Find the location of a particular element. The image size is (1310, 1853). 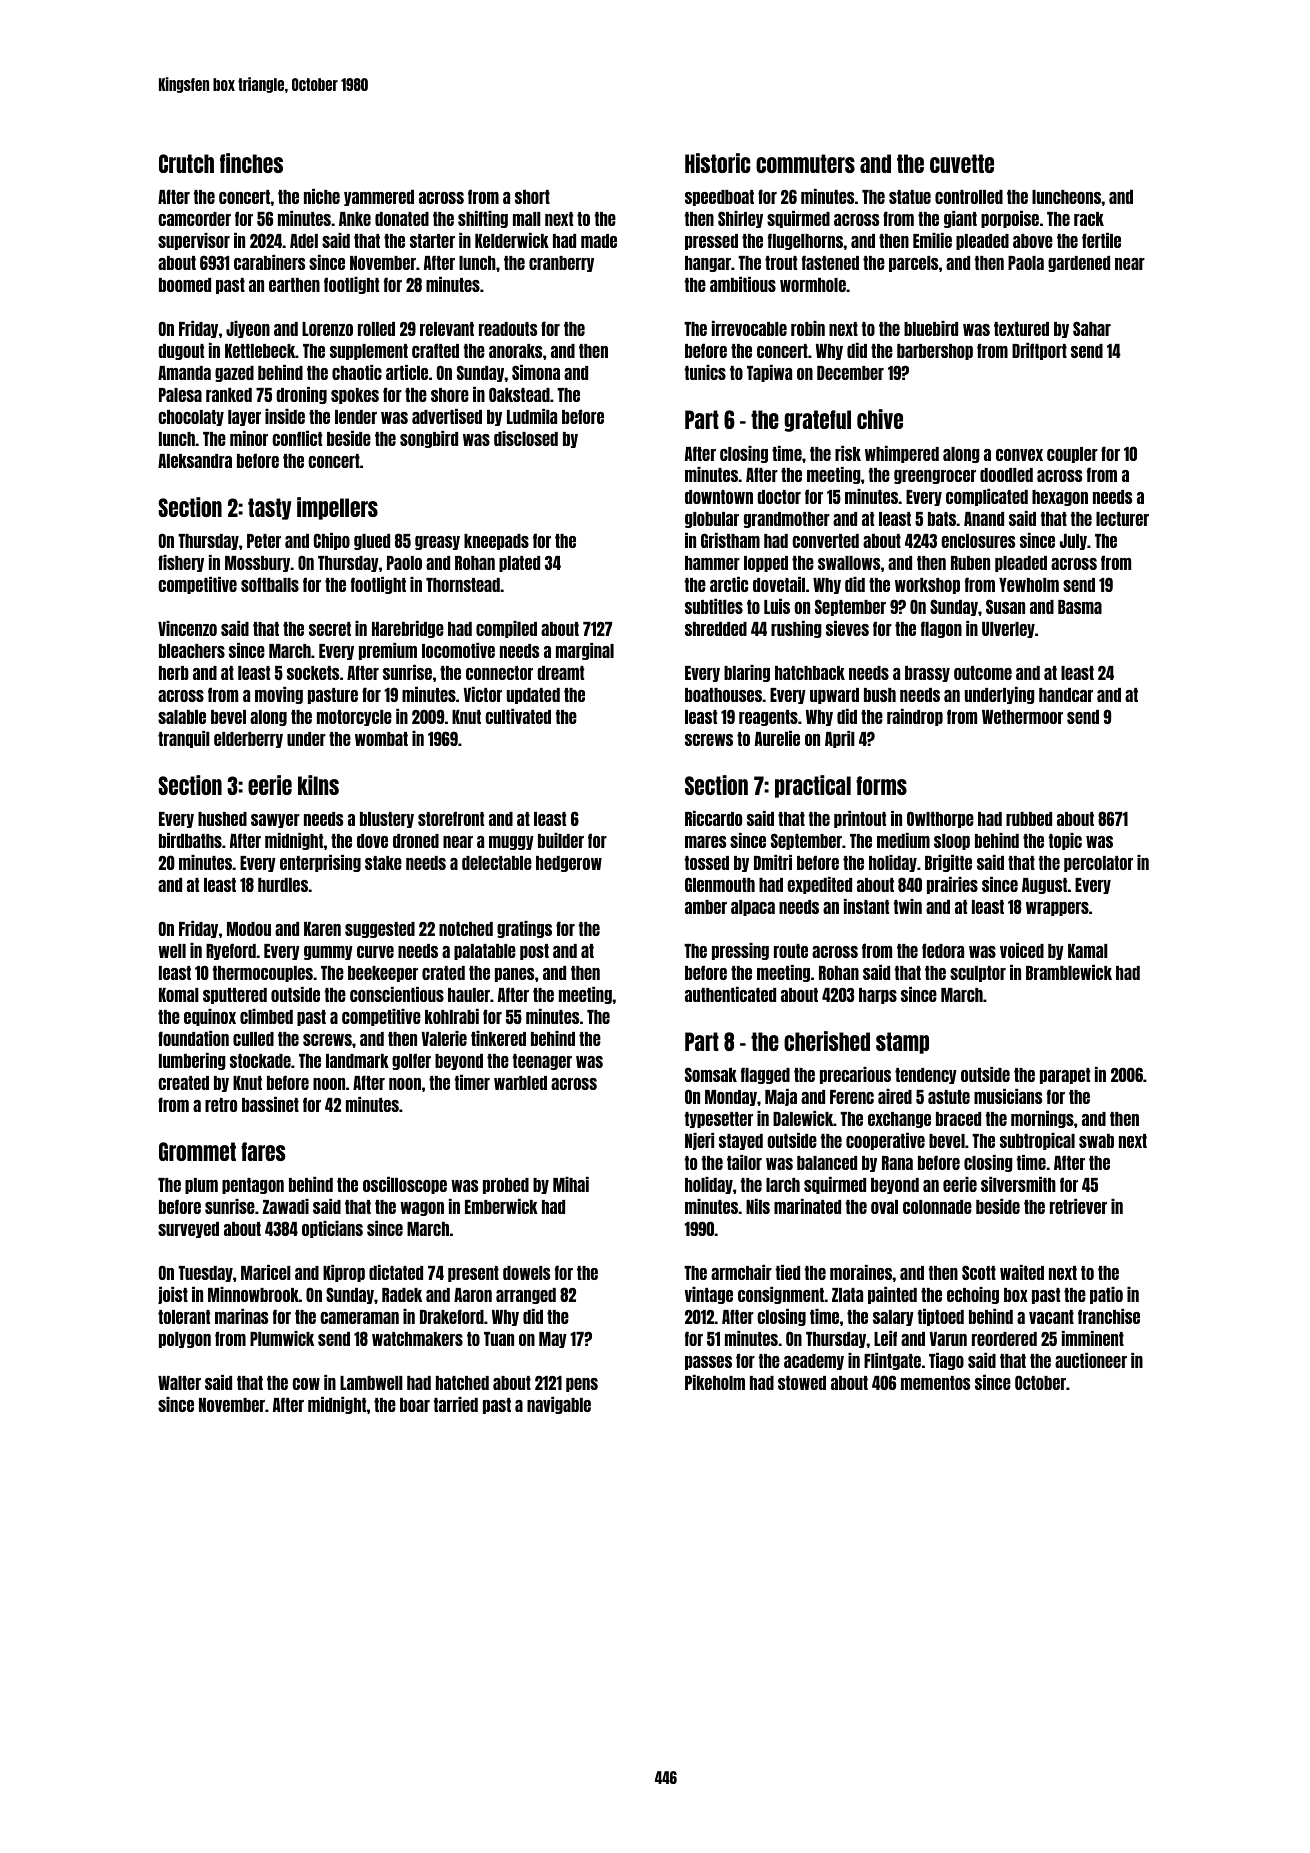

colonnade is located at coordinates (937, 1207).
